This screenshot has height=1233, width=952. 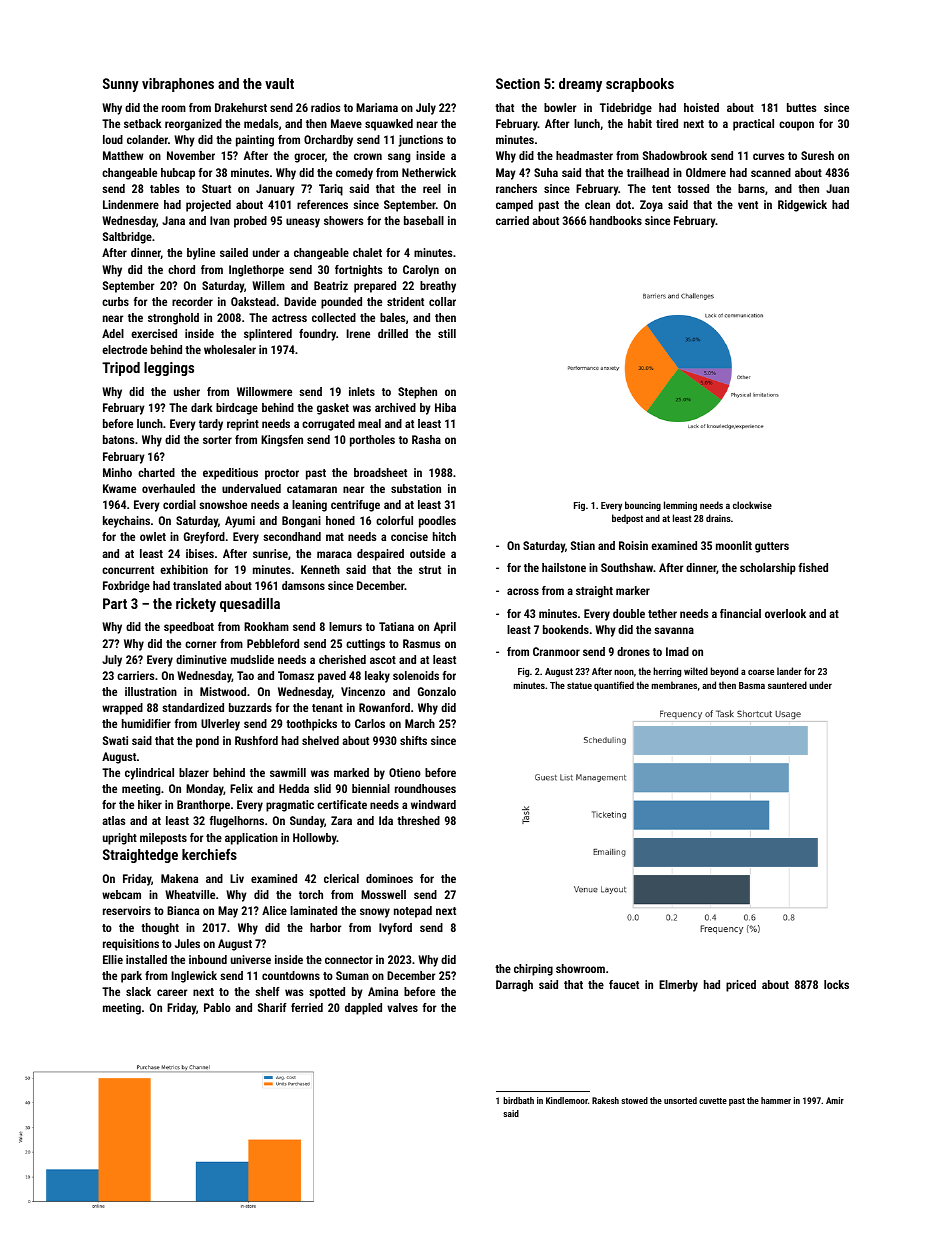 What do you see at coordinates (445, 407) in the screenshot?
I see `Hiba` at bounding box center [445, 407].
